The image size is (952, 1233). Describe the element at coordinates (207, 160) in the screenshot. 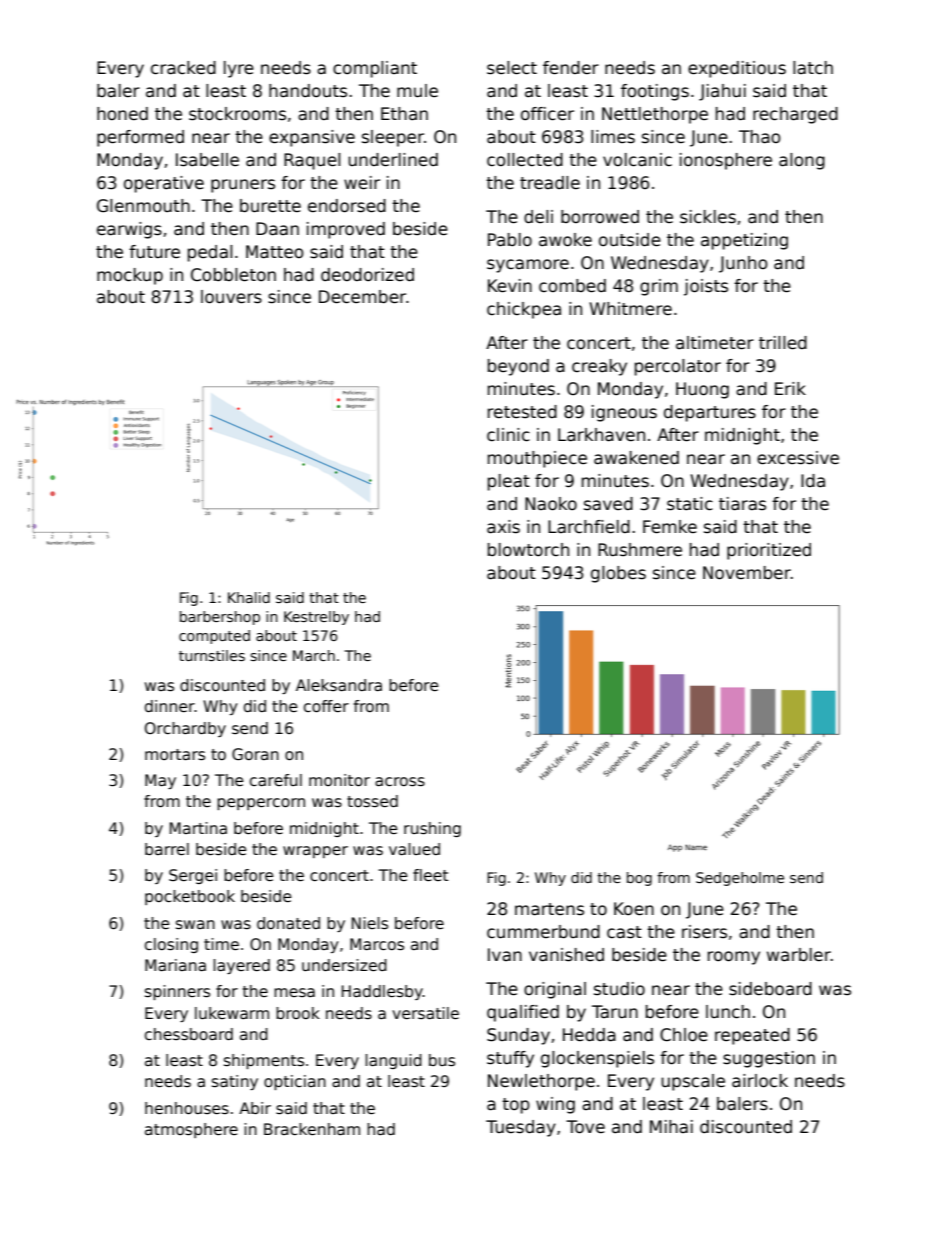

I see `Isabelle` at that location.
